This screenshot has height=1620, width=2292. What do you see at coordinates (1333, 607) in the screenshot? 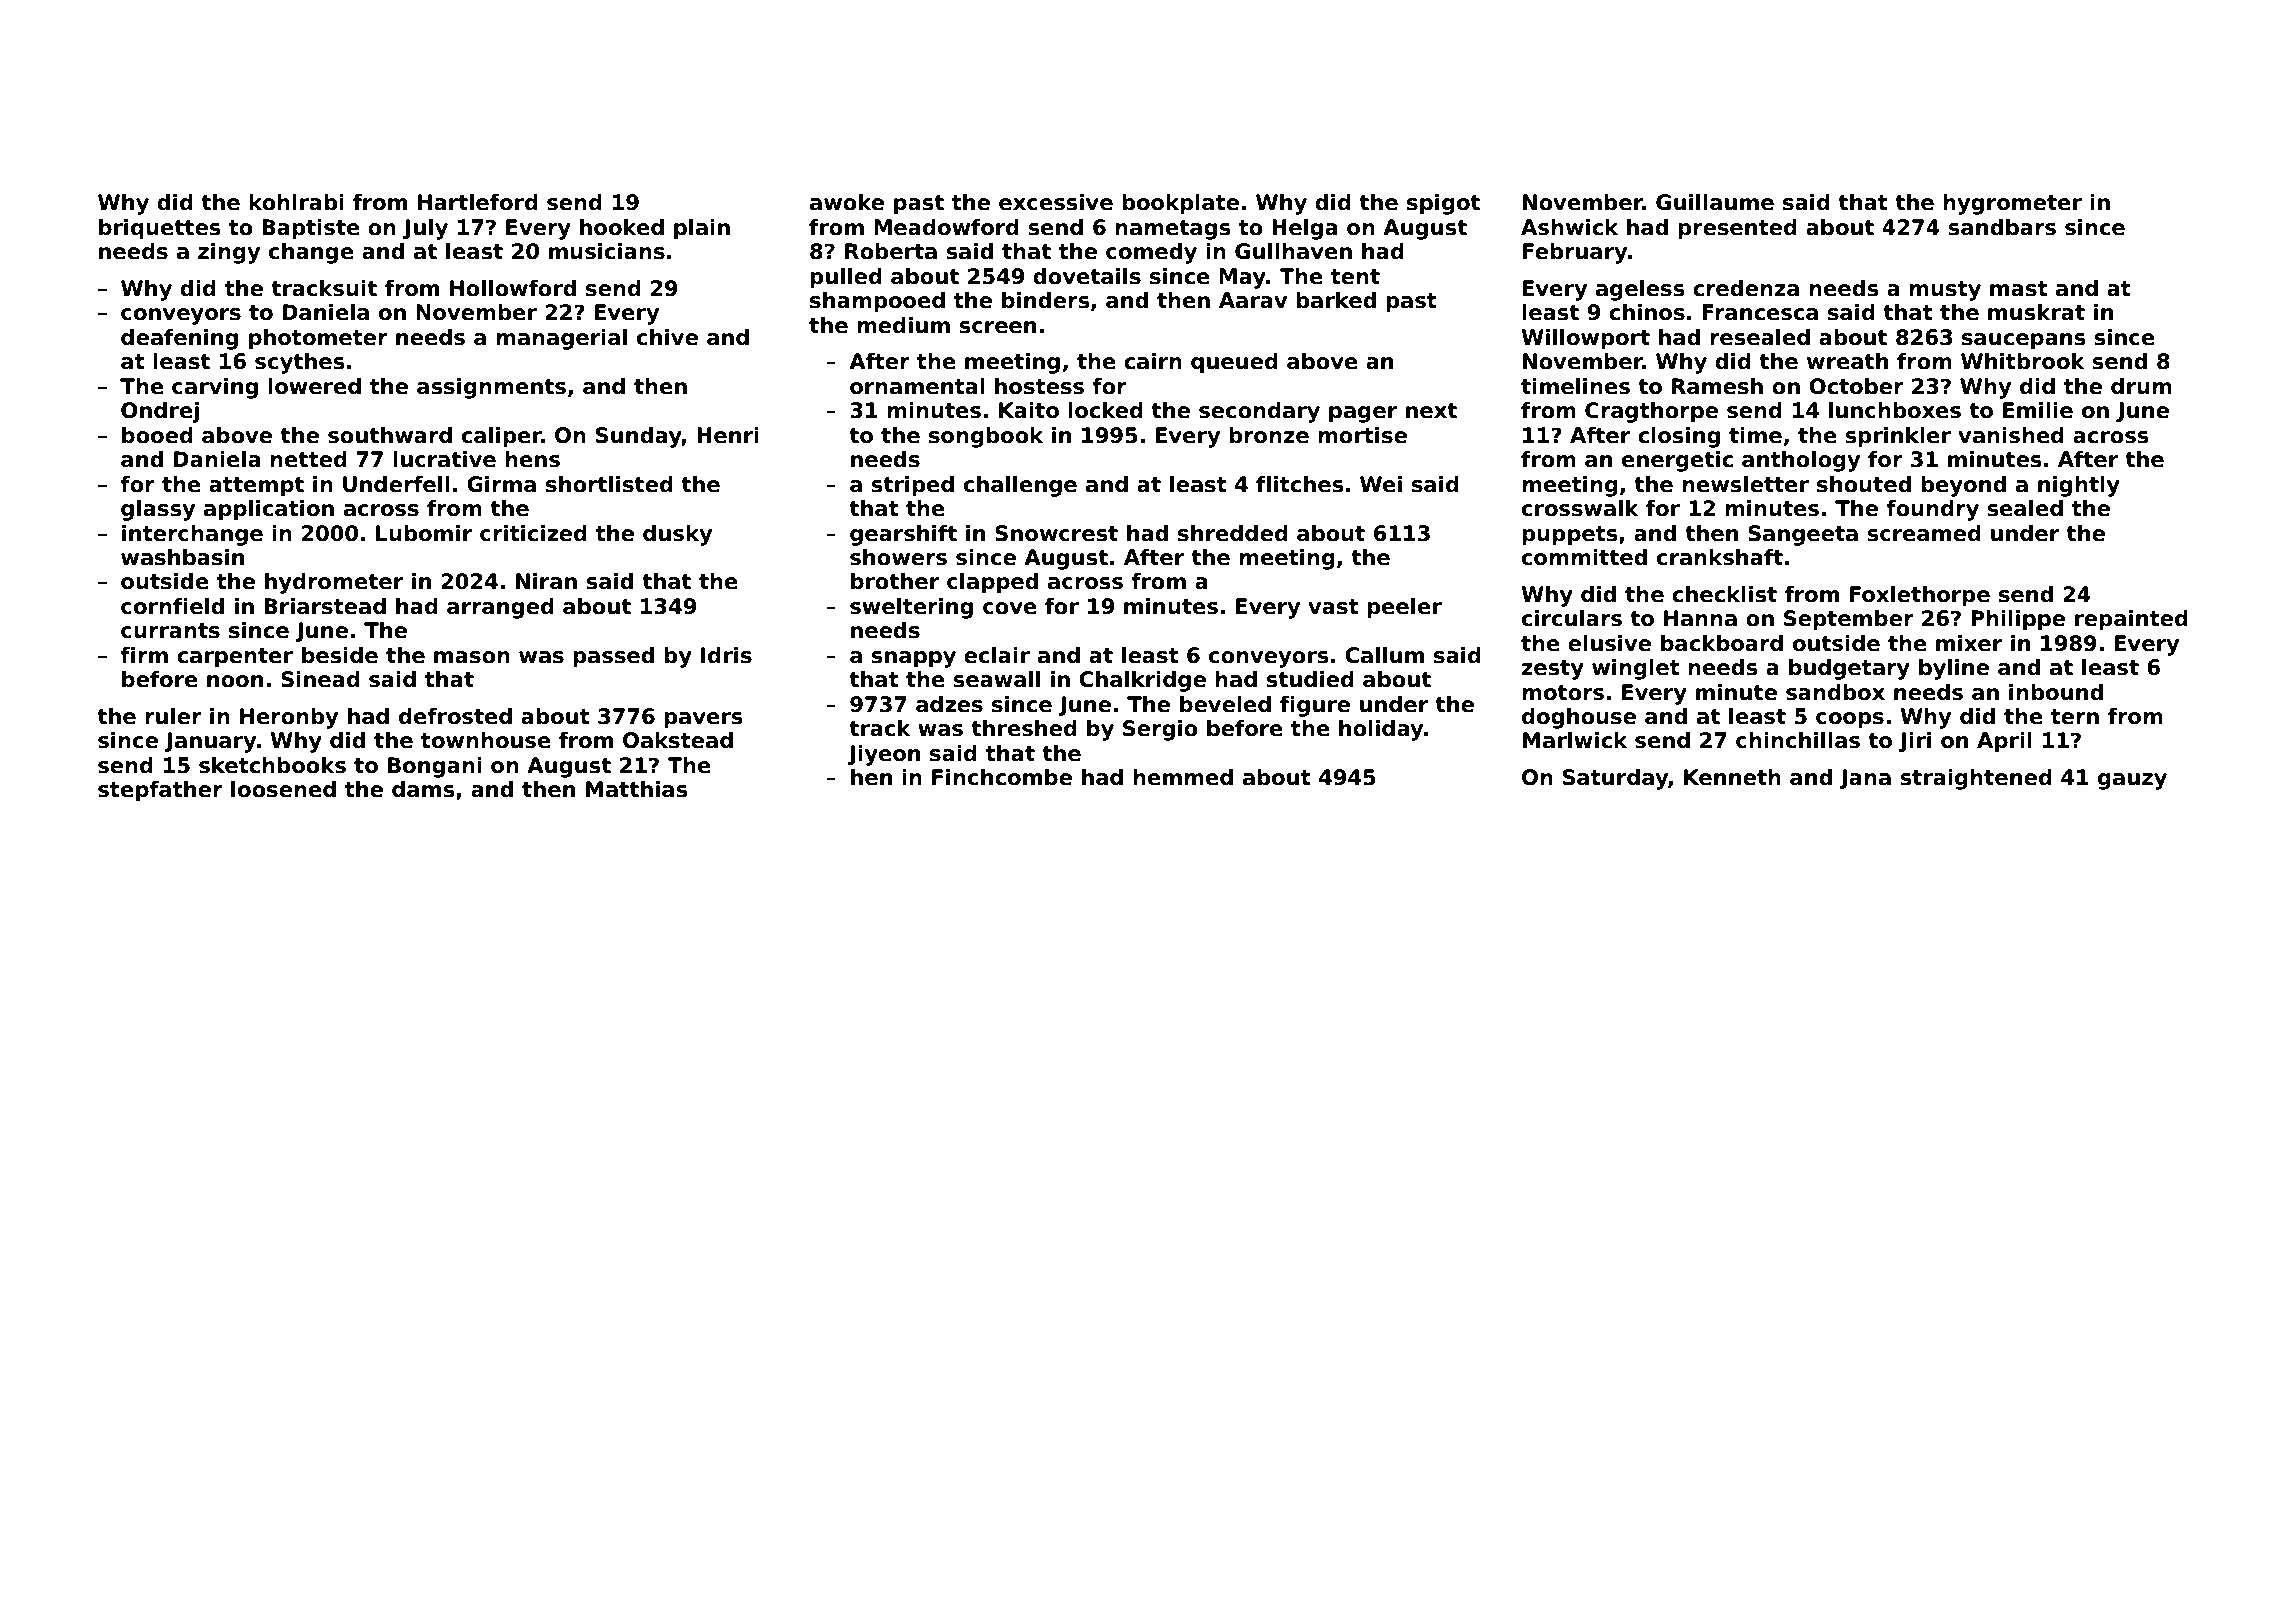
I see `vast` at bounding box center [1333, 607].
